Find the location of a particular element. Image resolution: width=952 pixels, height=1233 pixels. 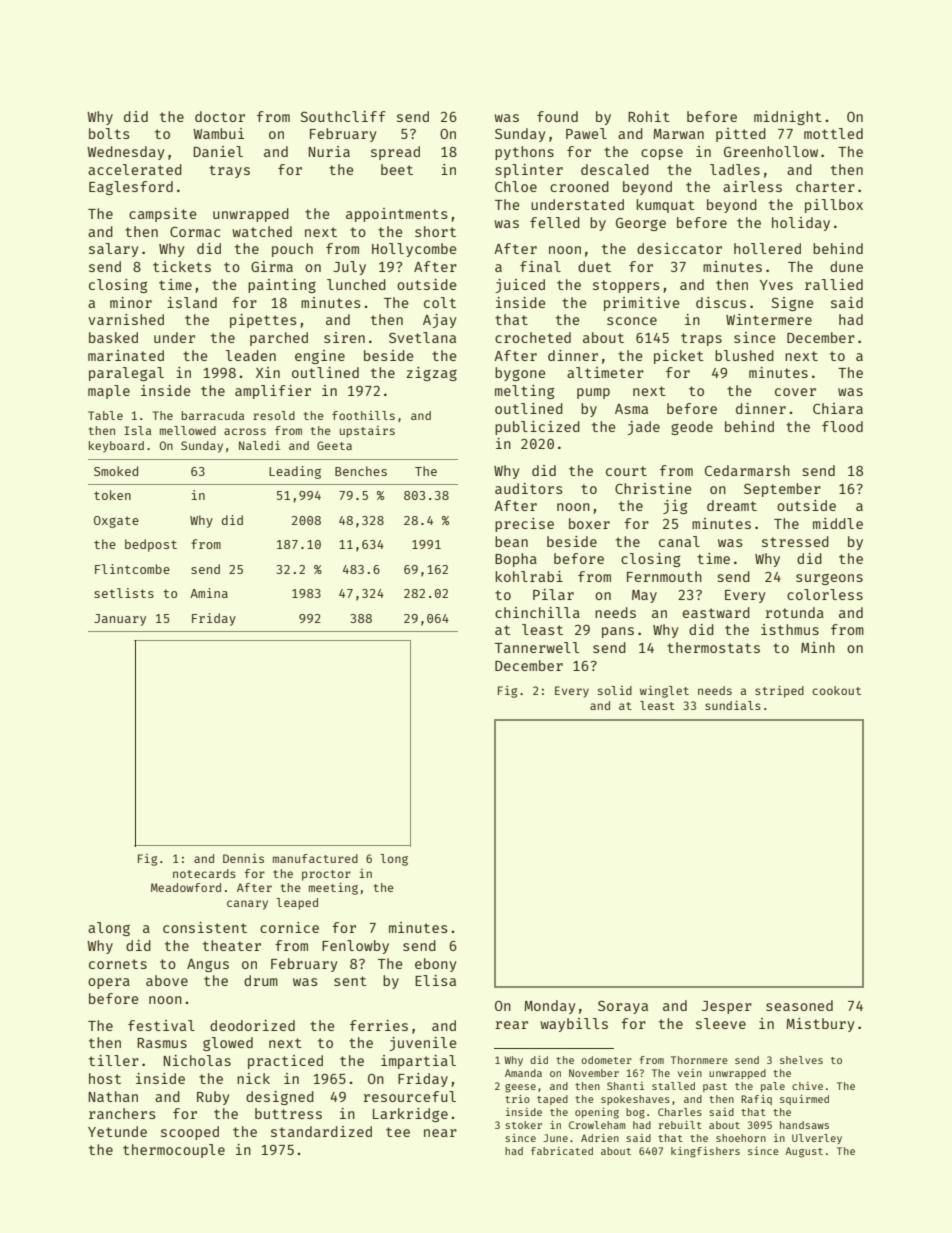

painting is located at coordinates (282, 286).
